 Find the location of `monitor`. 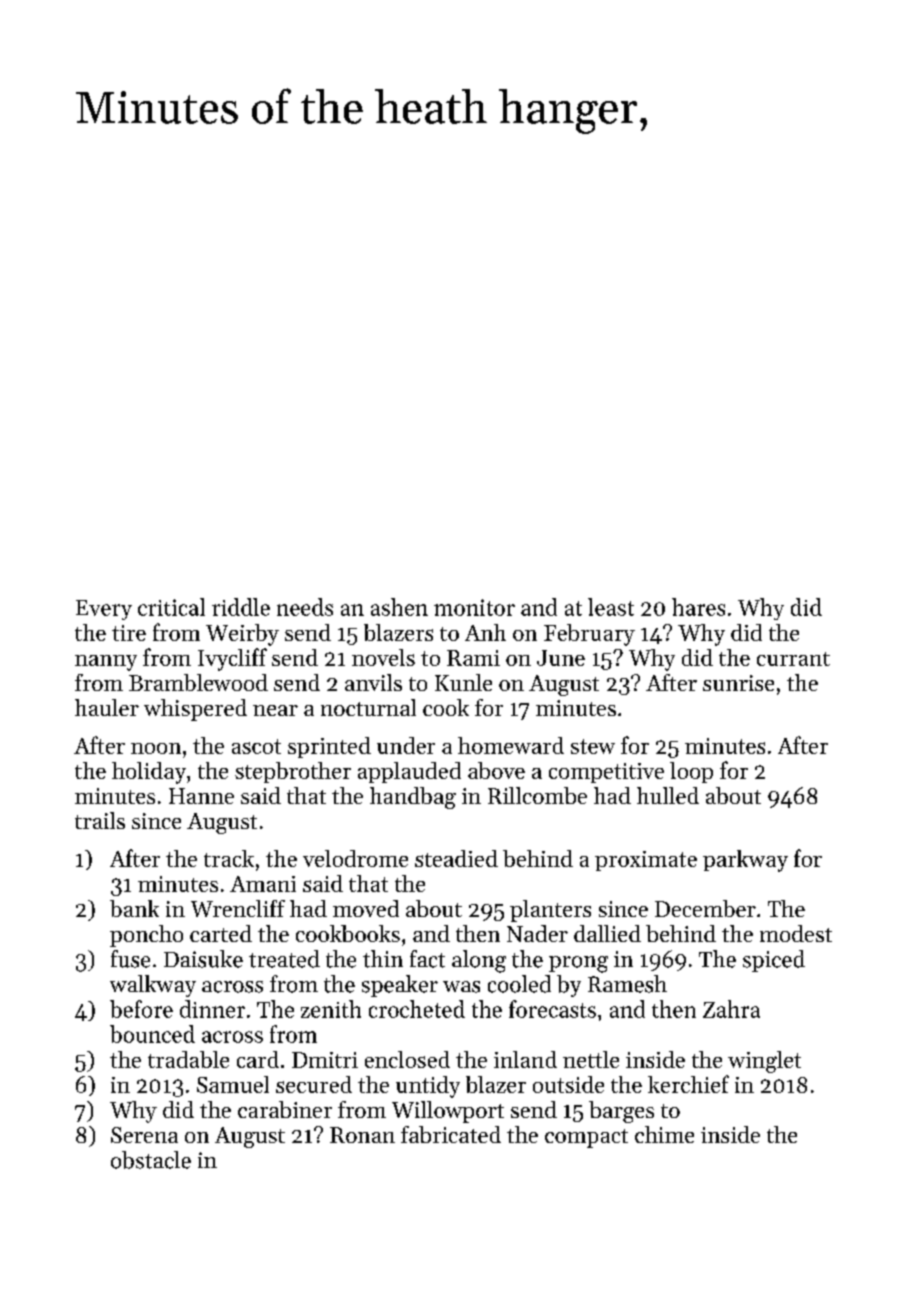

monitor is located at coordinates (474, 607).
